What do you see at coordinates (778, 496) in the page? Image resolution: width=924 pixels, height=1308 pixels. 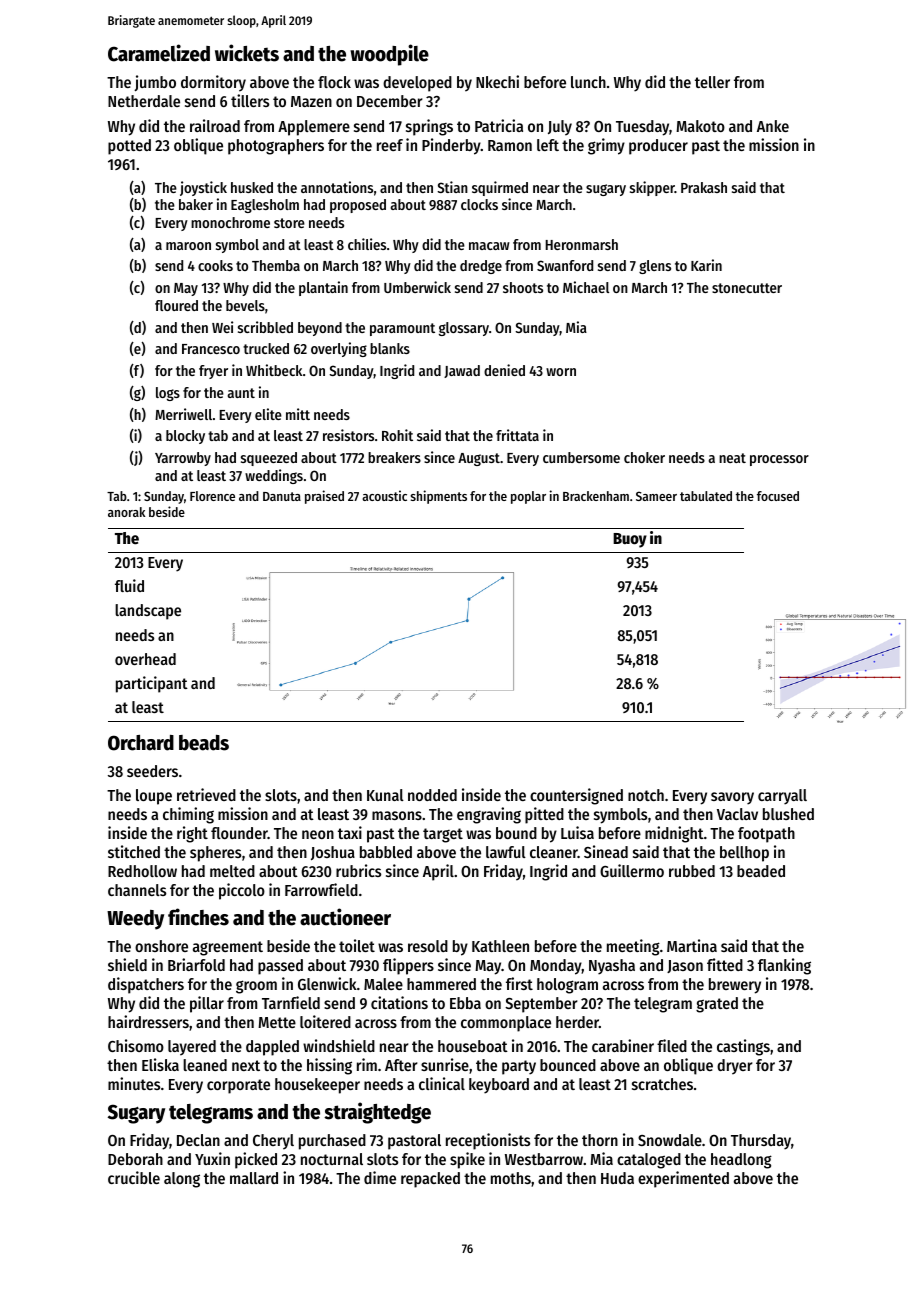 I see `focused` at bounding box center [778, 496].
